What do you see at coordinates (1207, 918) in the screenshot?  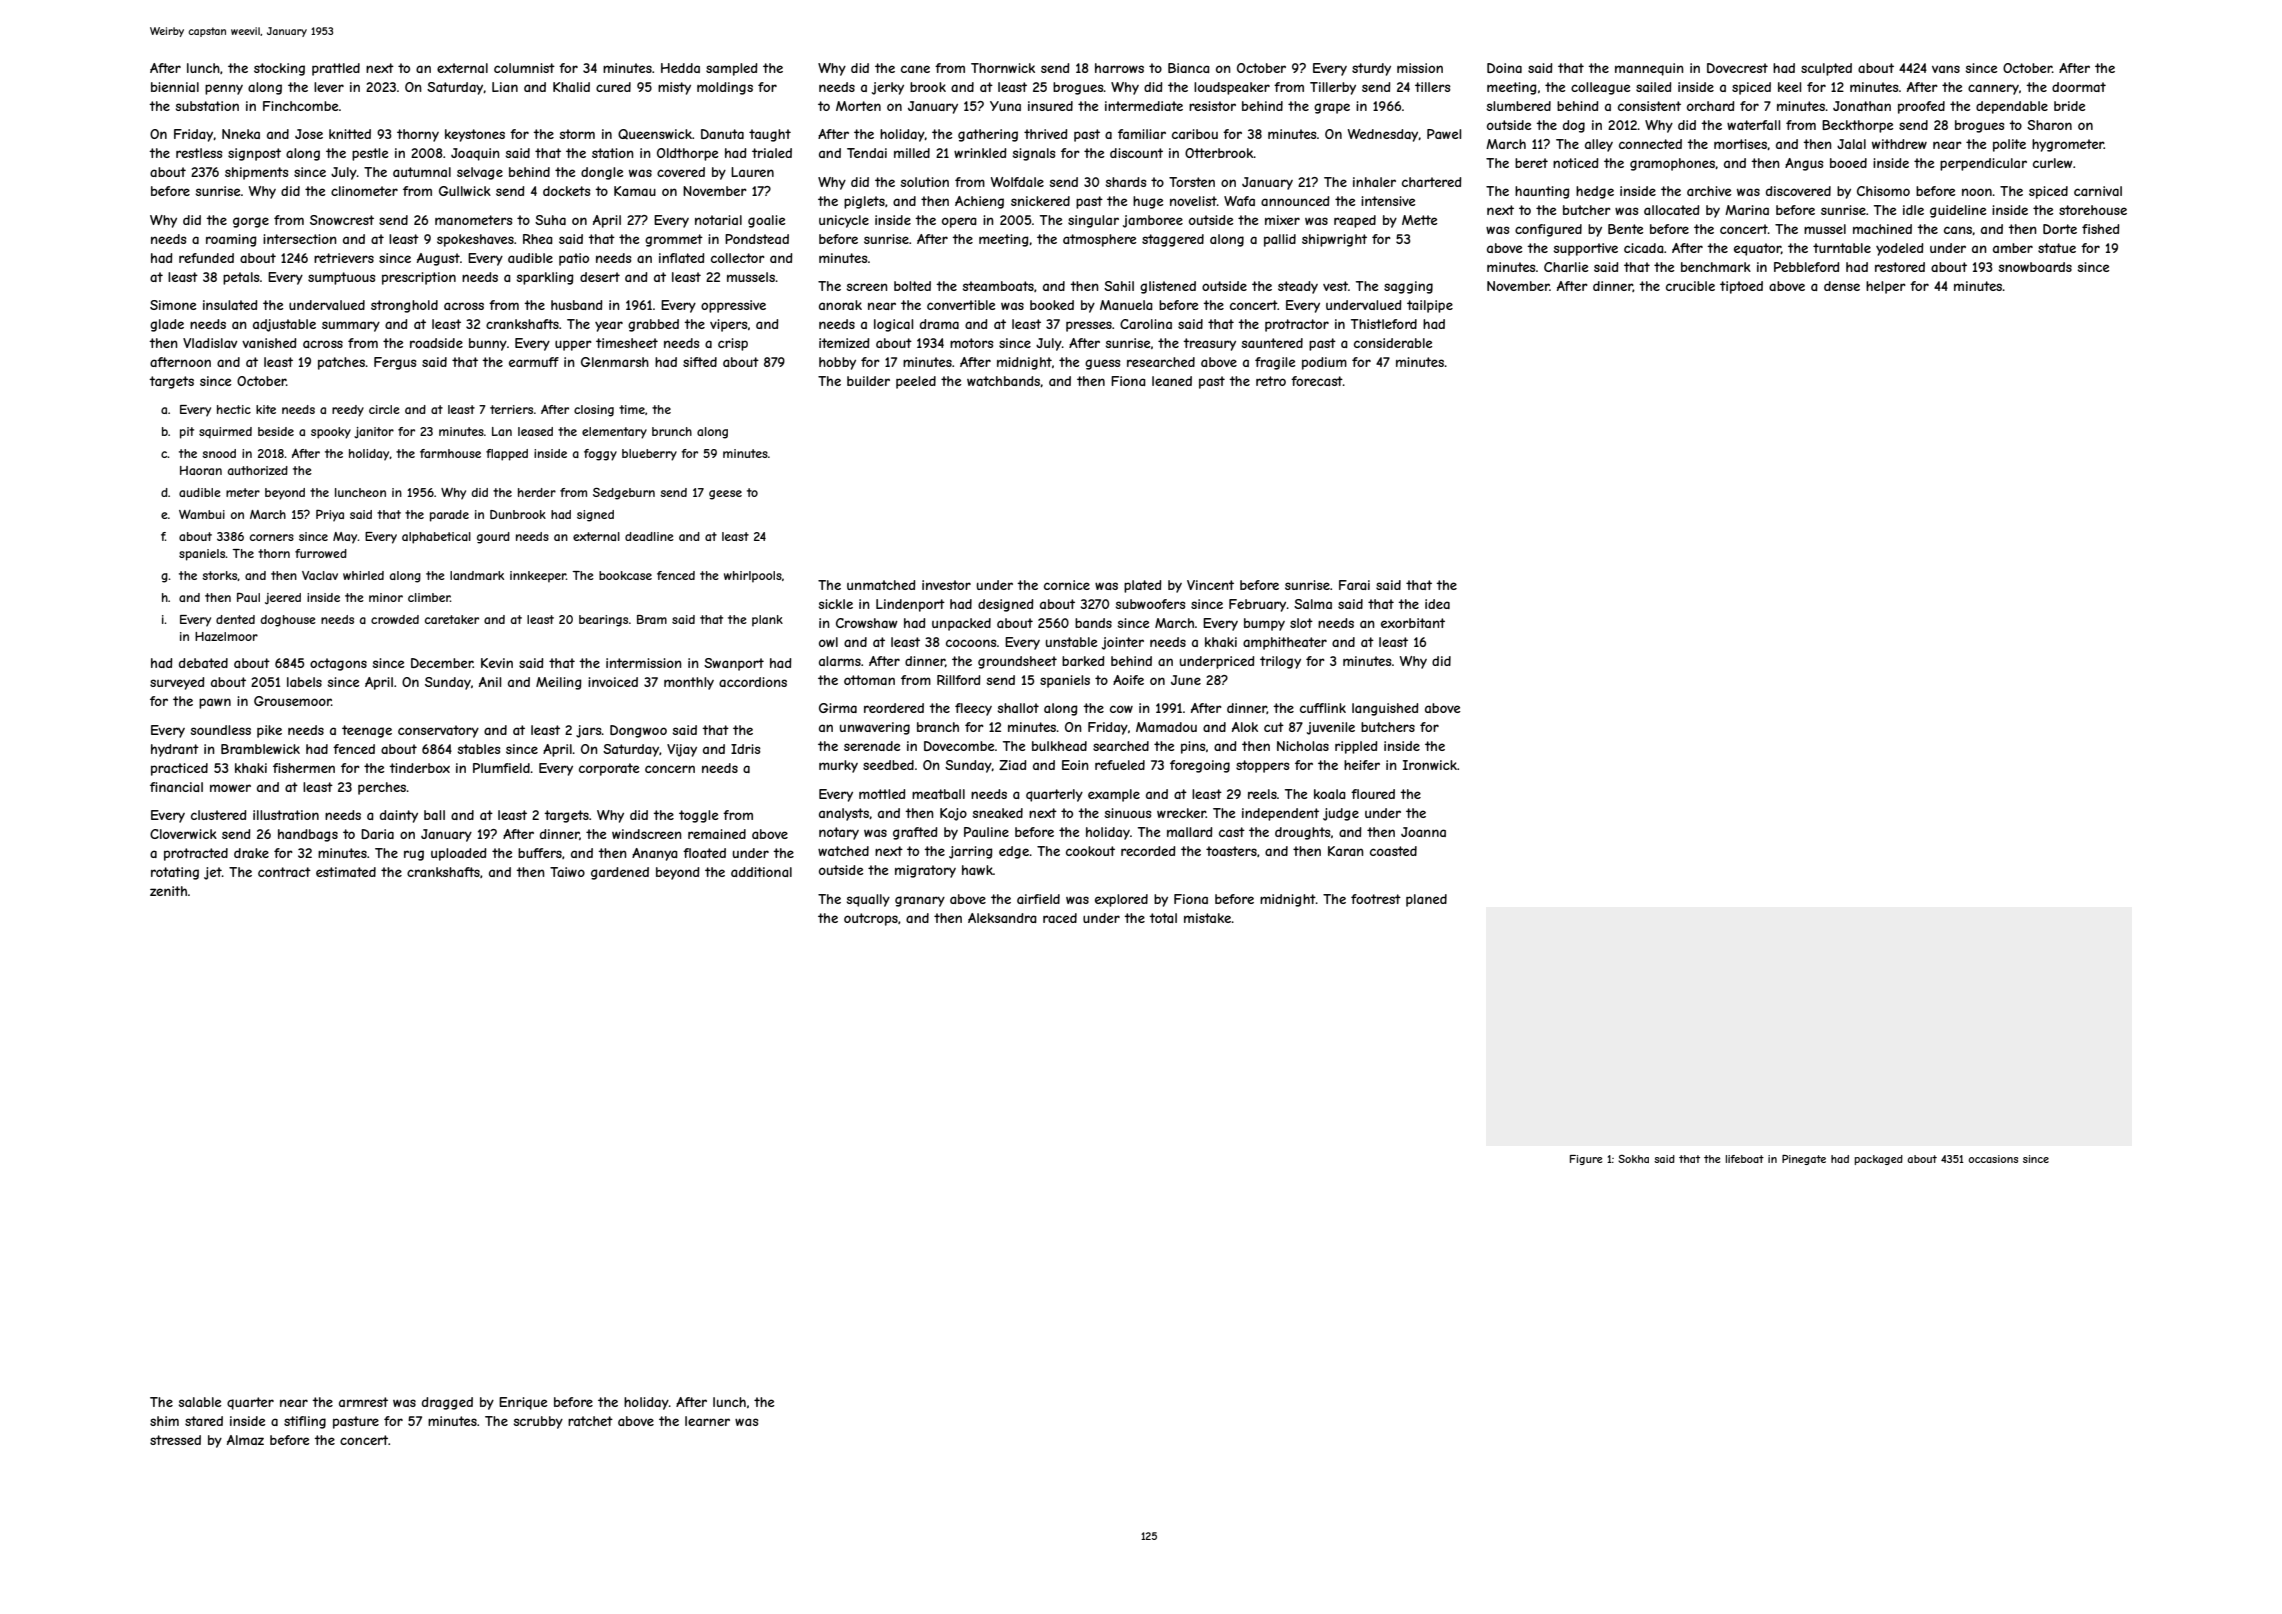 I see `mistake` at bounding box center [1207, 918].
